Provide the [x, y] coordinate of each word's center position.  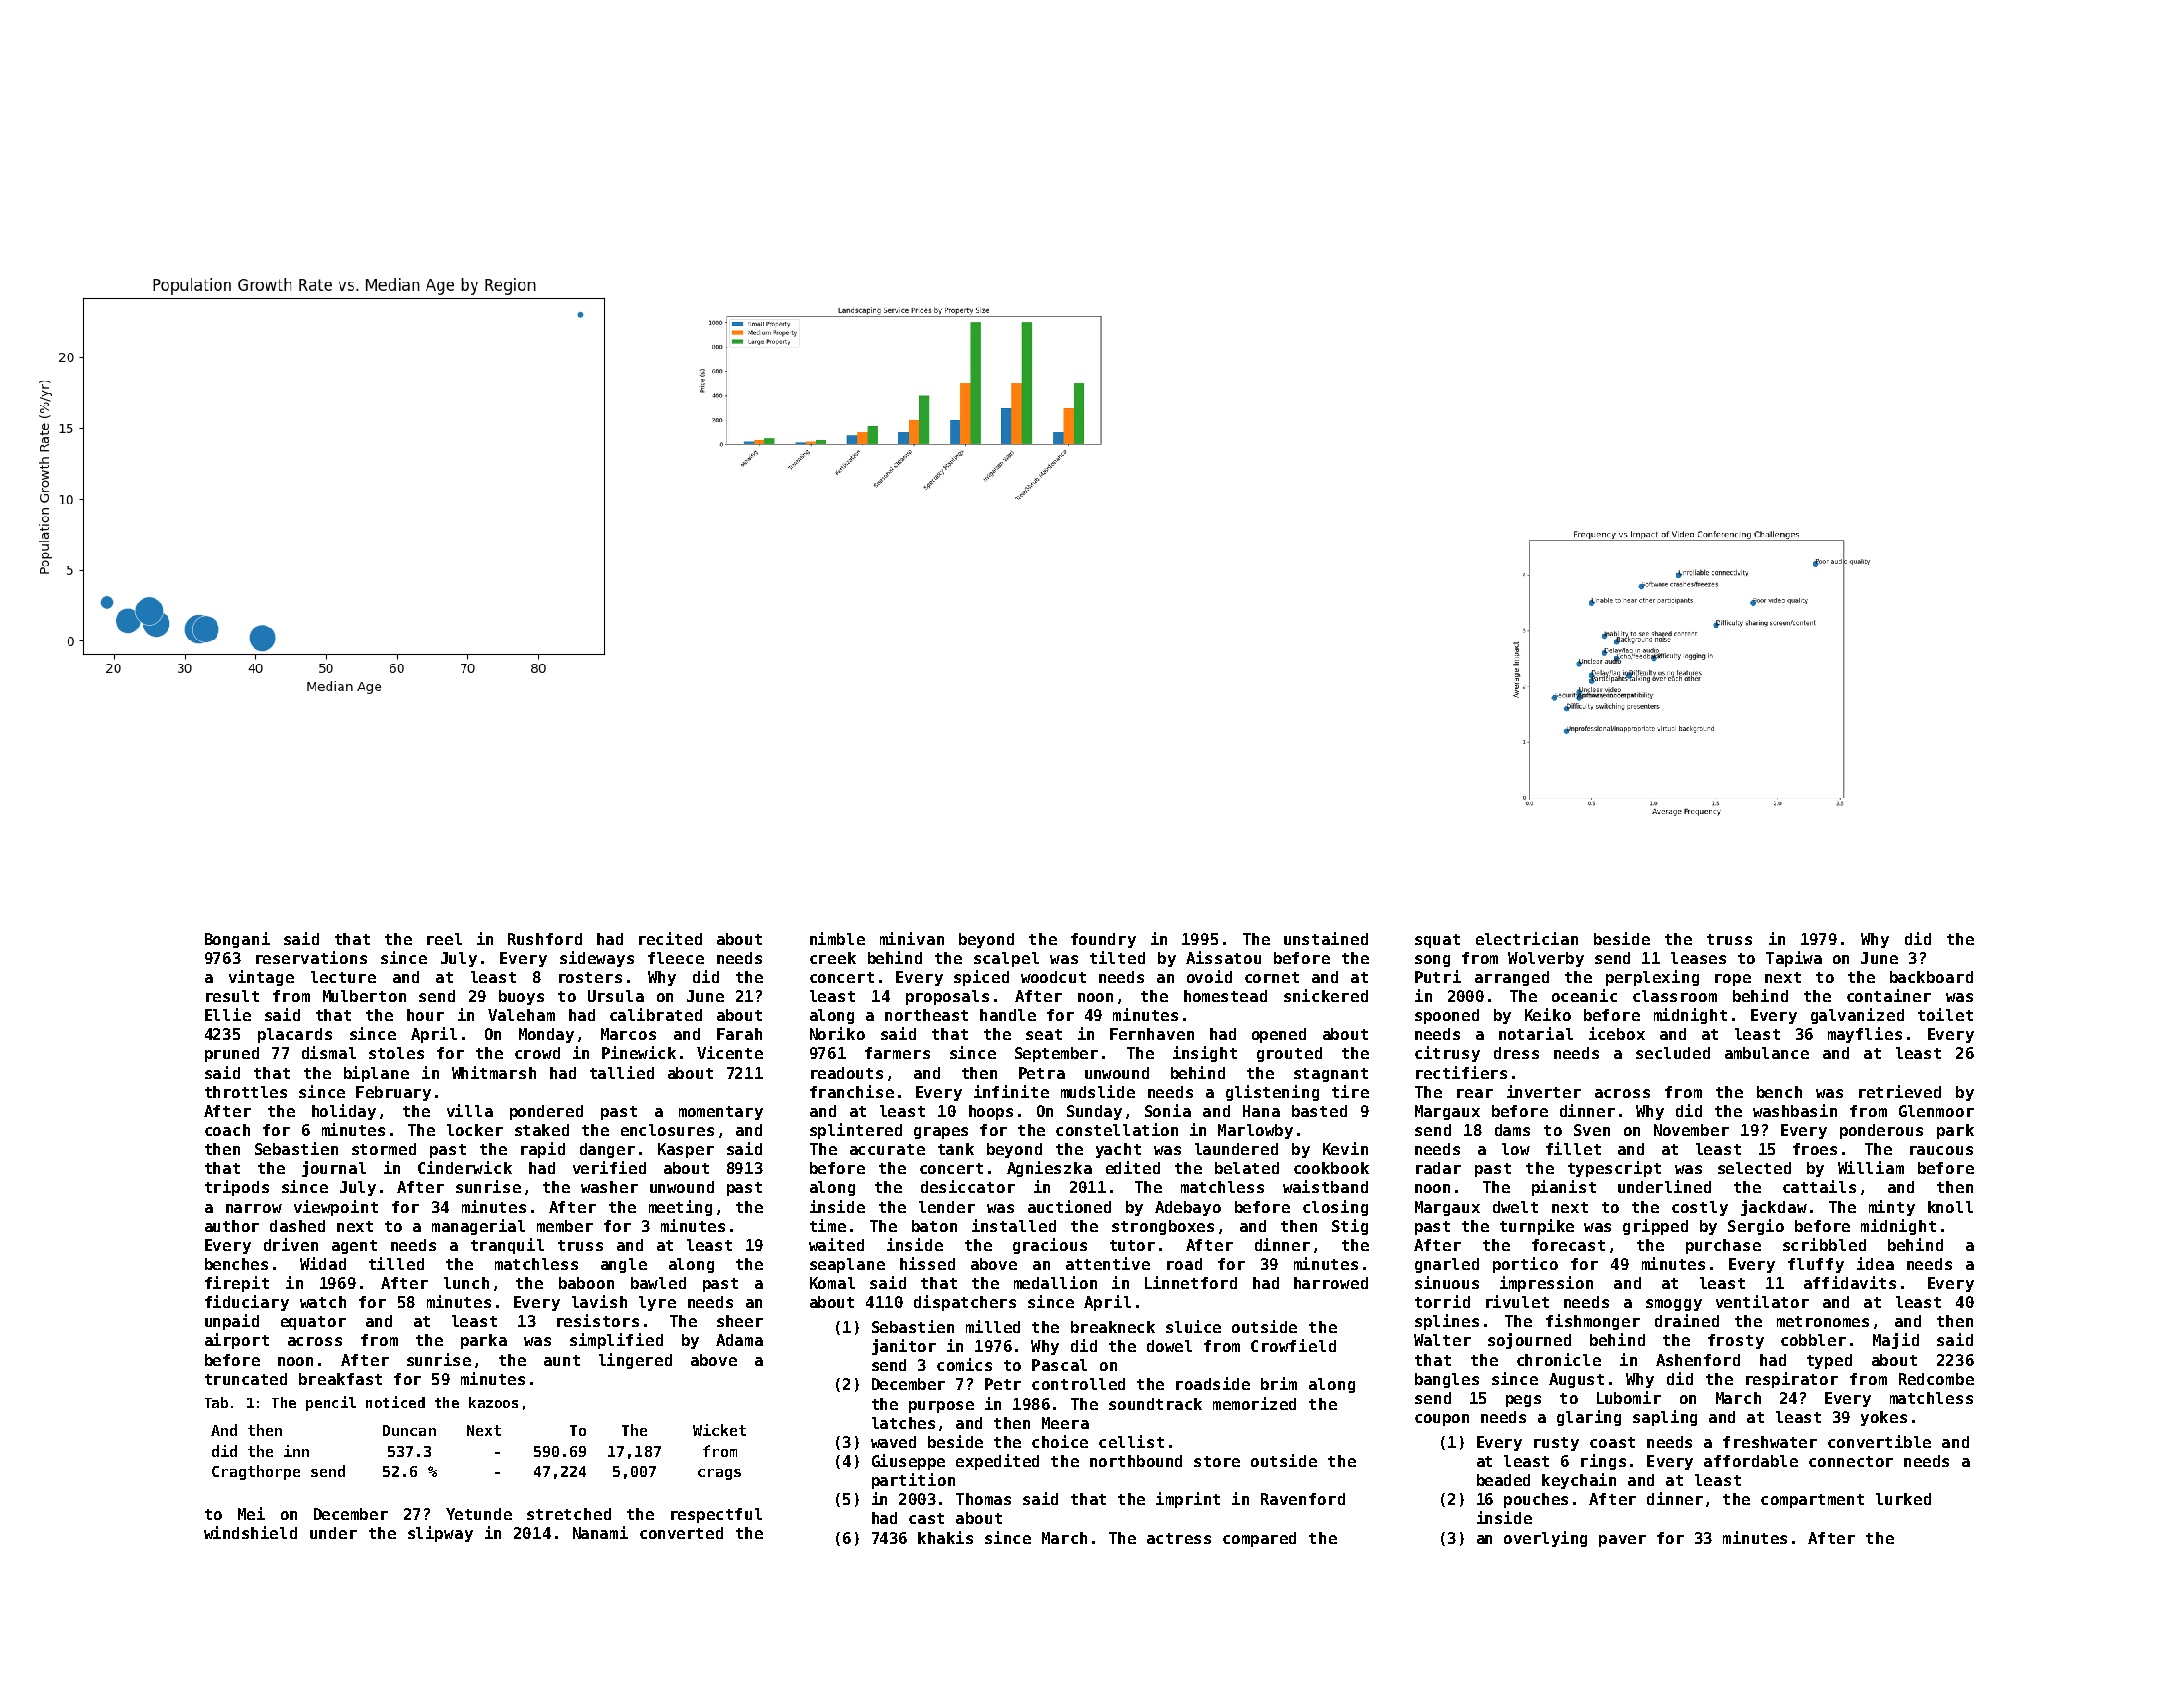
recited [670, 938]
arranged [1512, 978]
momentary [721, 1113]
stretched [569, 1514]
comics [964, 1364]
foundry [1103, 940]
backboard [1931, 977]
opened [1279, 1035]
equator [313, 1323]
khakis [945, 1537]
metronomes [1823, 1321]
